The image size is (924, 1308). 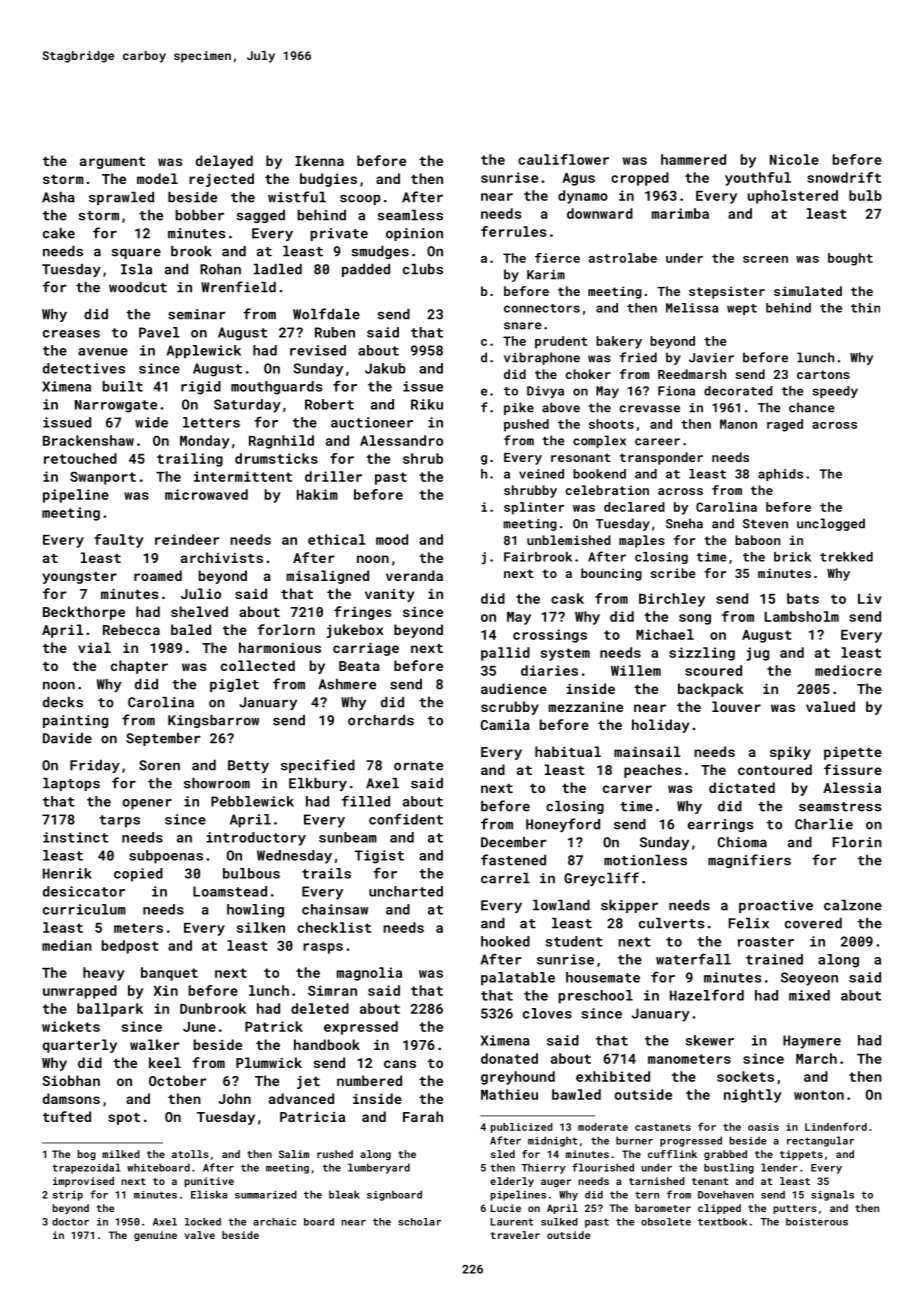 What do you see at coordinates (793, 197) in the document?
I see `upholstered` at bounding box center [793, 197].
